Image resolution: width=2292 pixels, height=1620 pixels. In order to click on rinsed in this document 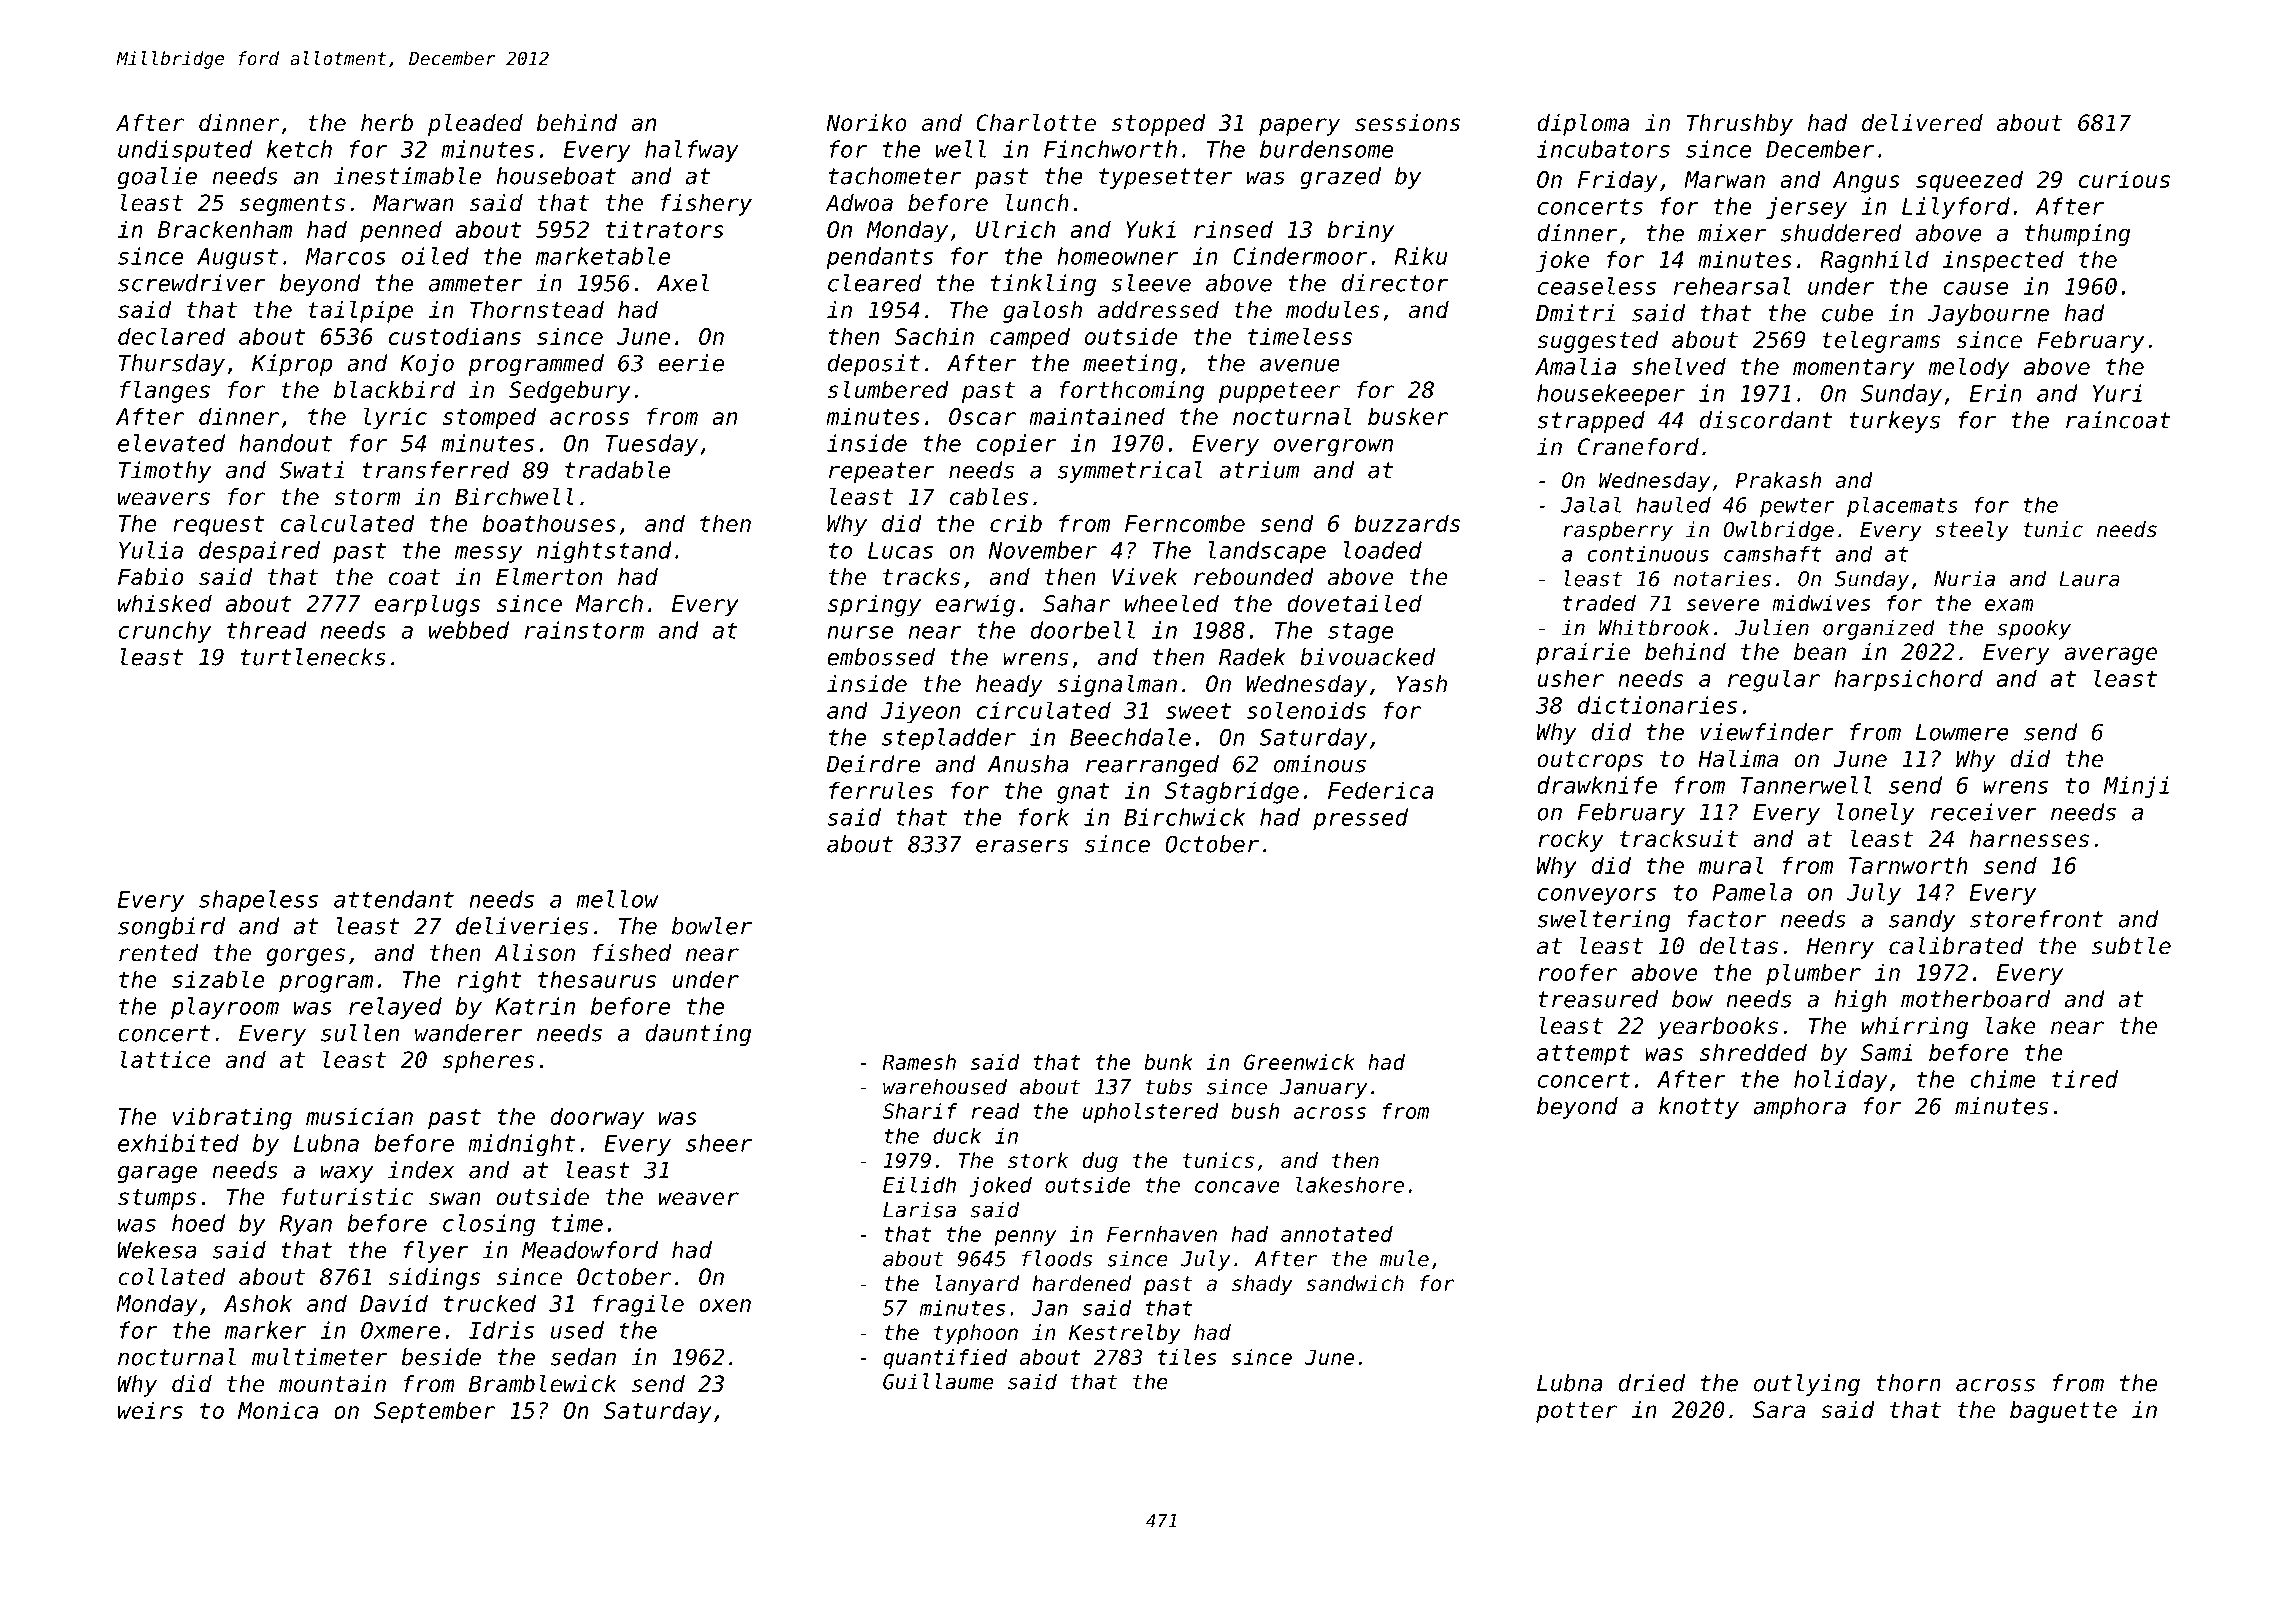, I will do `click(1233, 229)`.
